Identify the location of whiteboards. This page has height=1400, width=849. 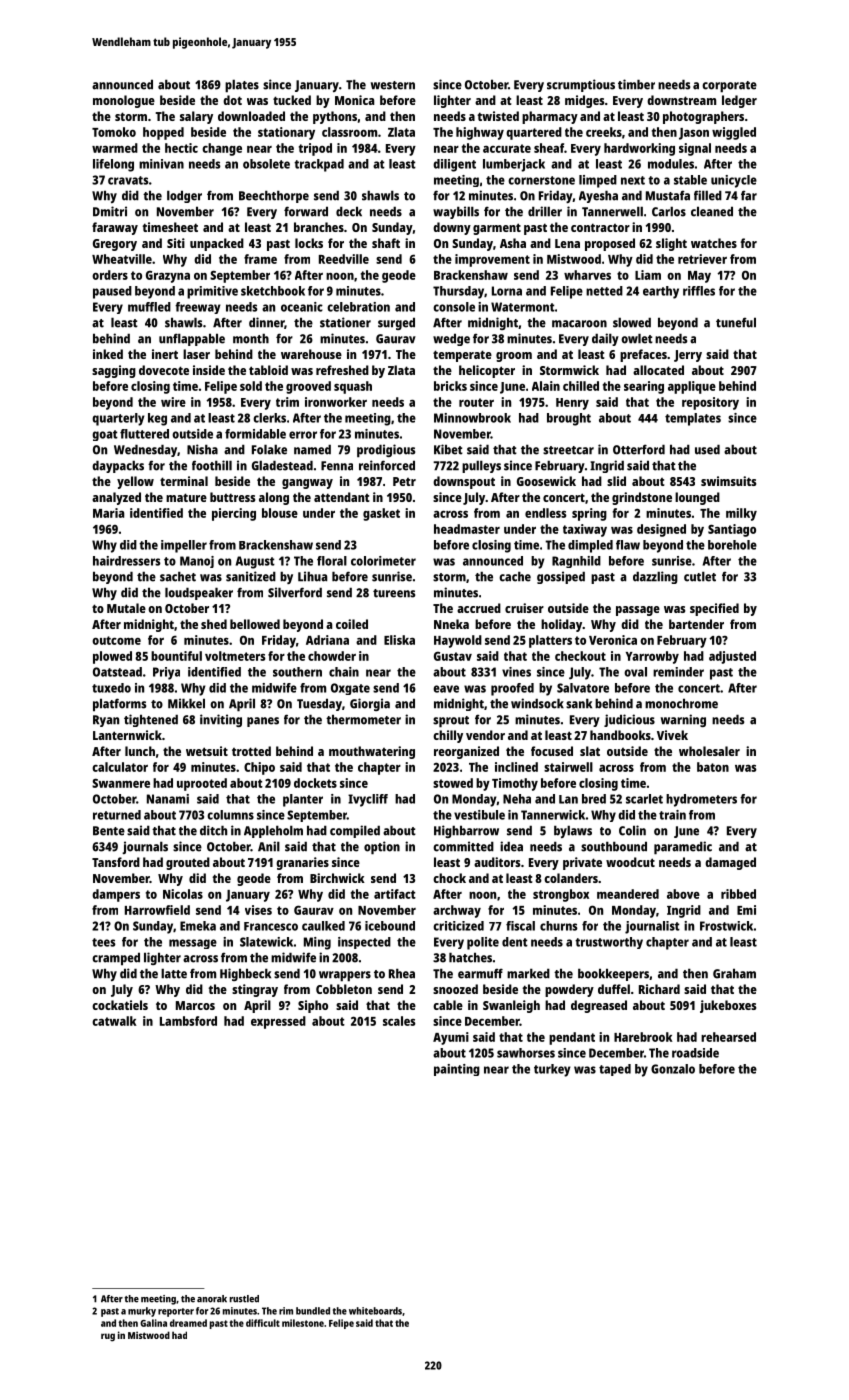
(375, 1311).
